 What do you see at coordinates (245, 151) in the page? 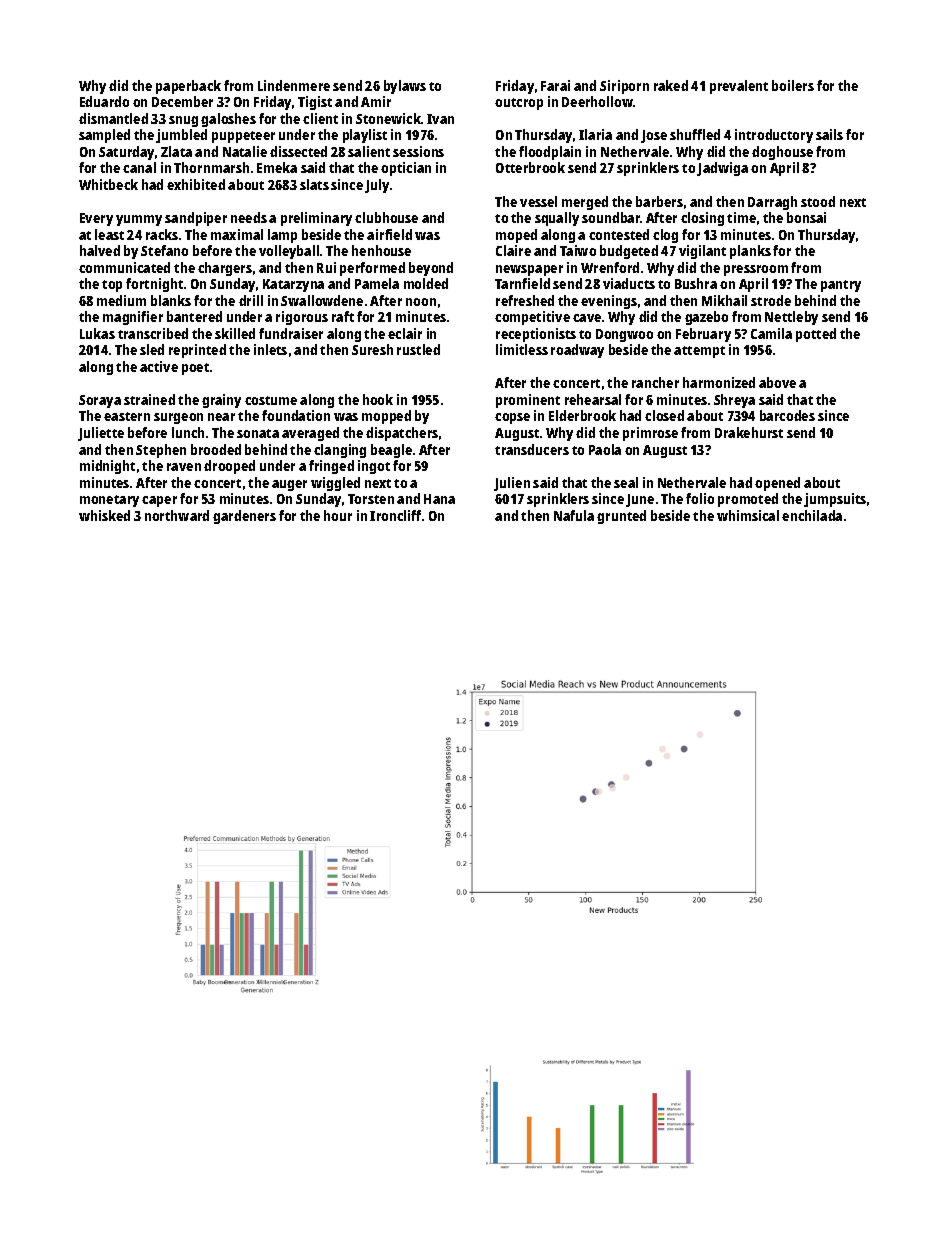
I see `Natalie` at bounding box center [245, 151].
